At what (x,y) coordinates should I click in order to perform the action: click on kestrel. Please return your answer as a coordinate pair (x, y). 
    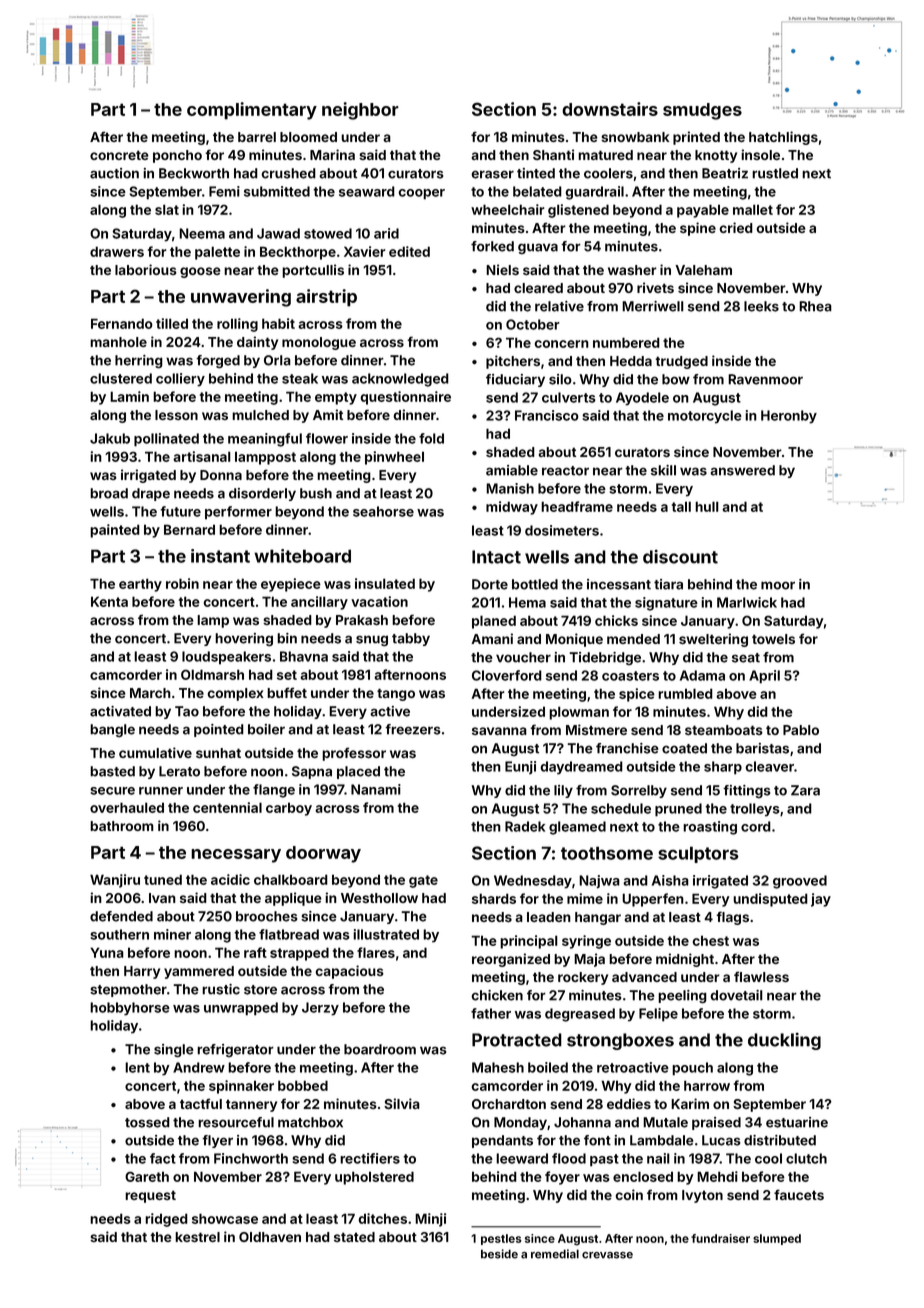
    Looking at the image, I should click on (197, 1237).
